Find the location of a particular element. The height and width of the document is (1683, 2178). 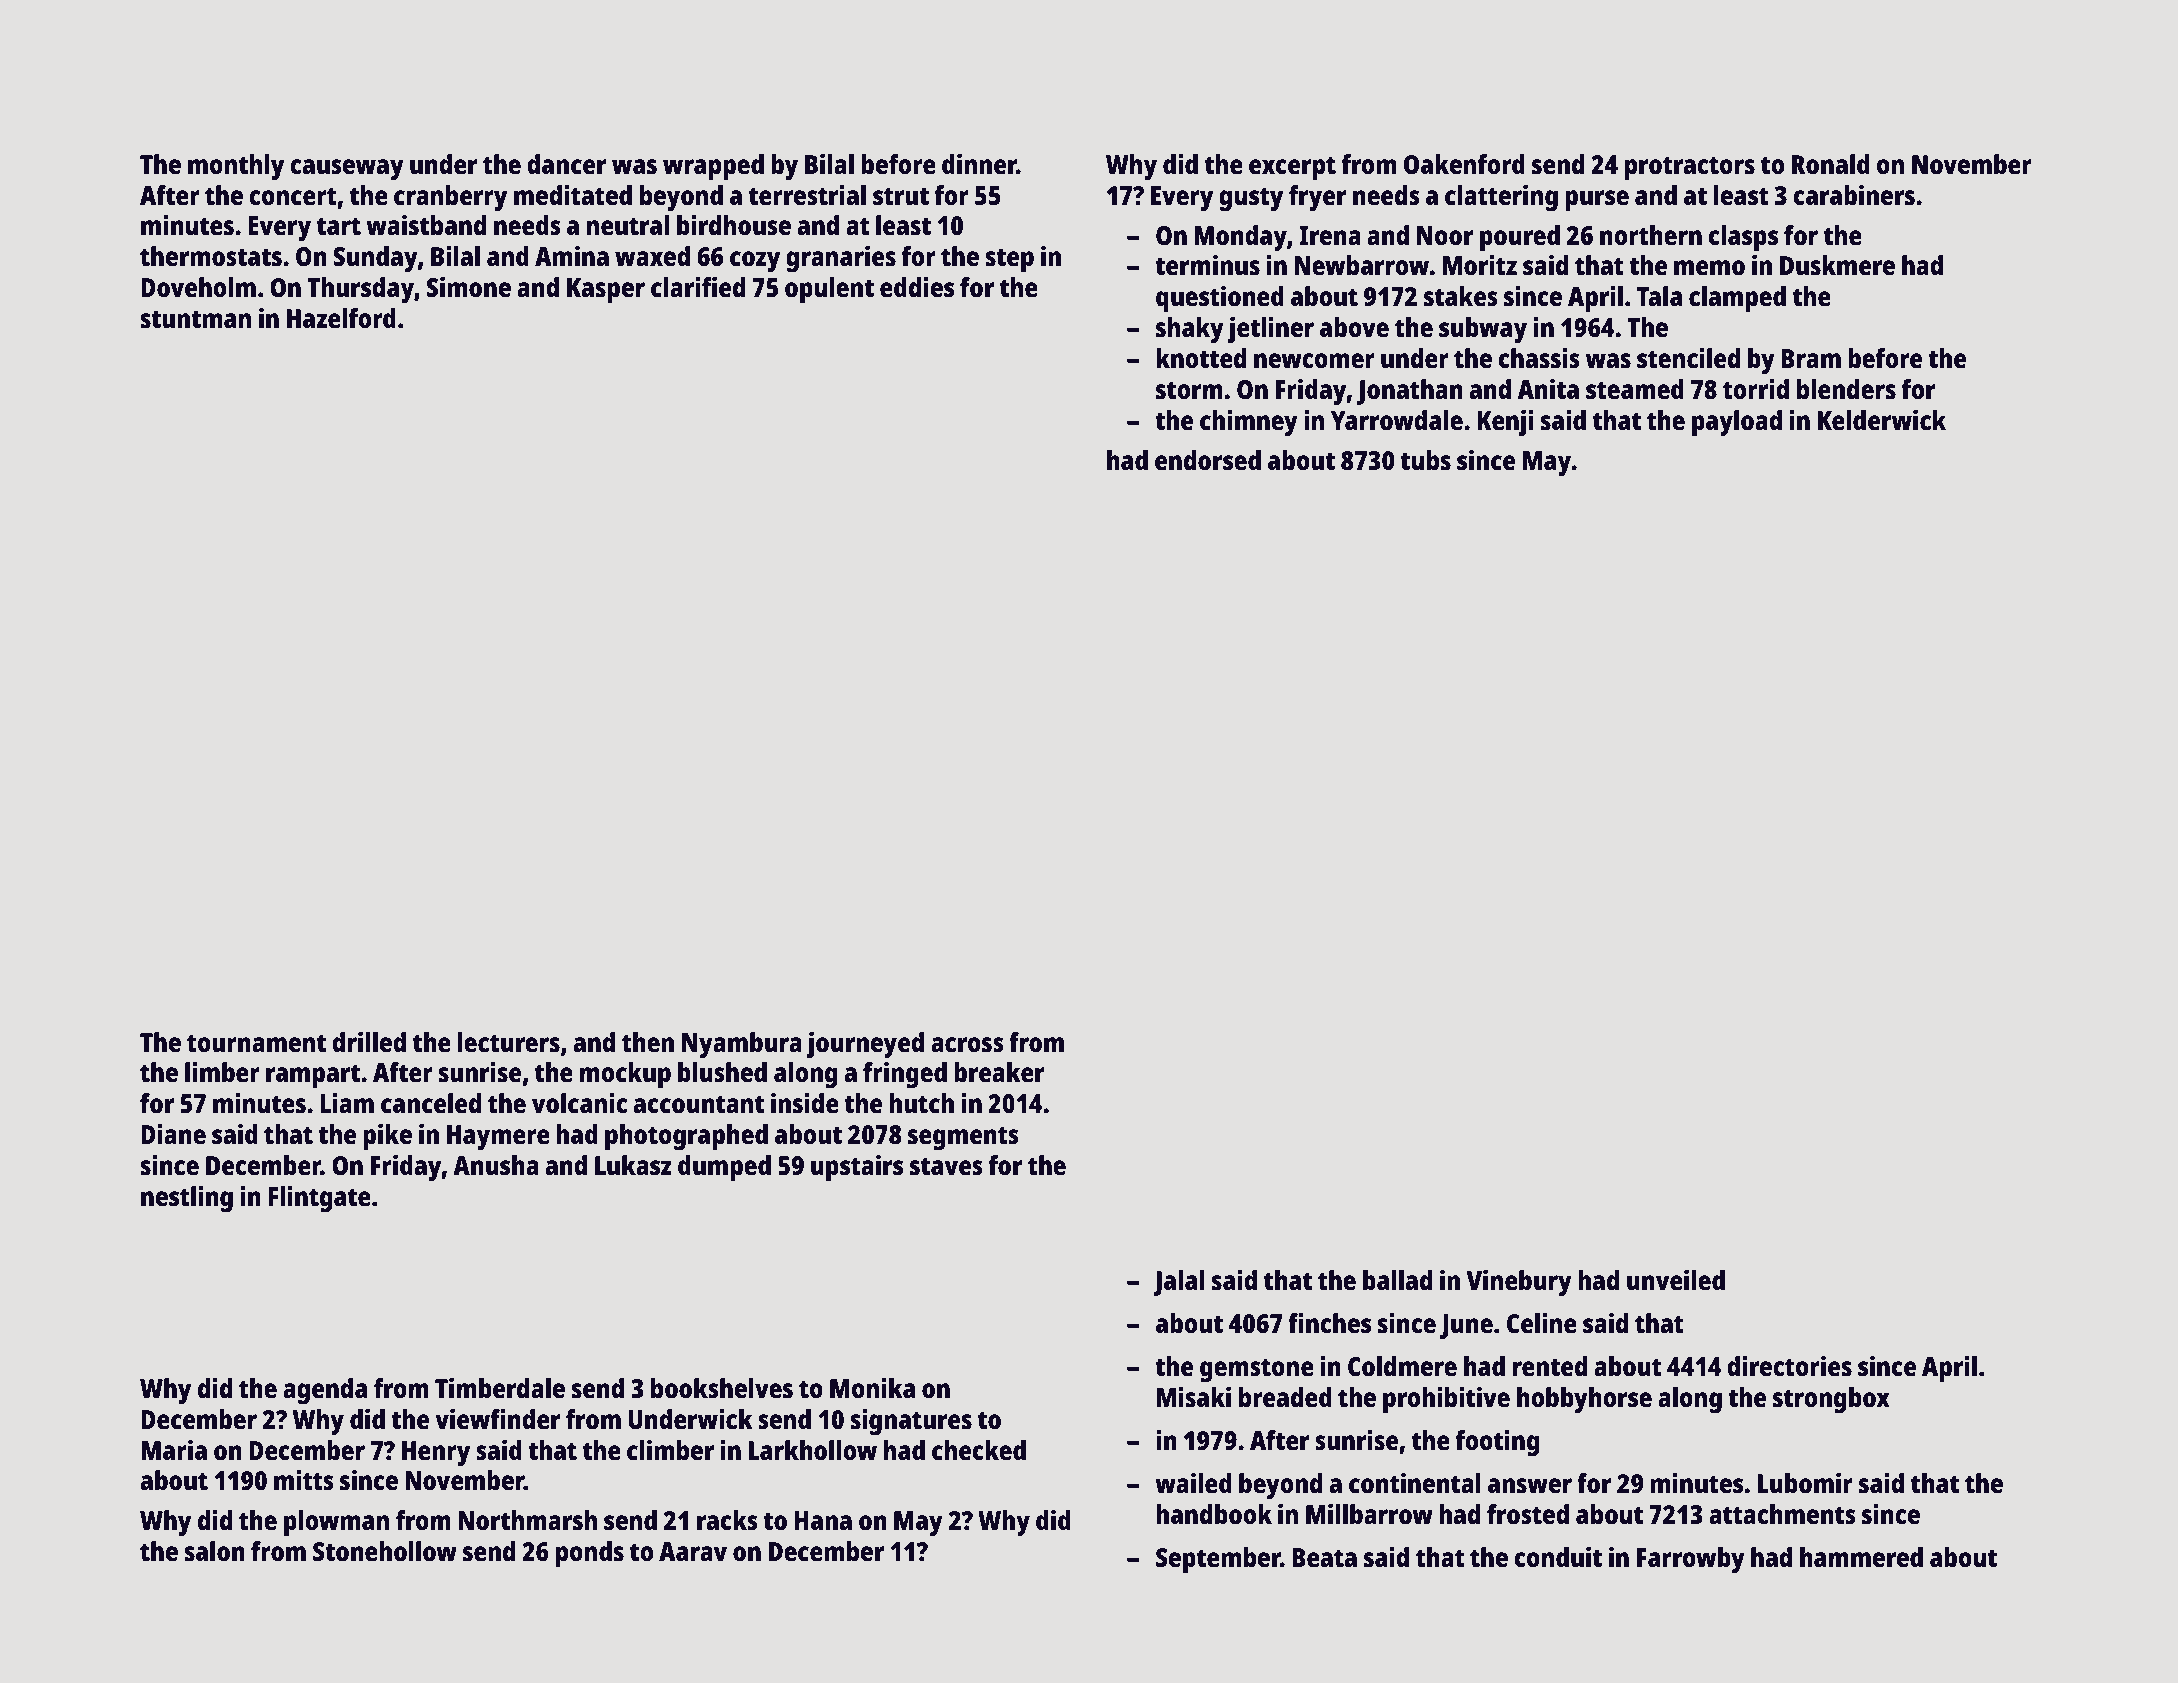

knotted is located at coordinates (1201, 358).
